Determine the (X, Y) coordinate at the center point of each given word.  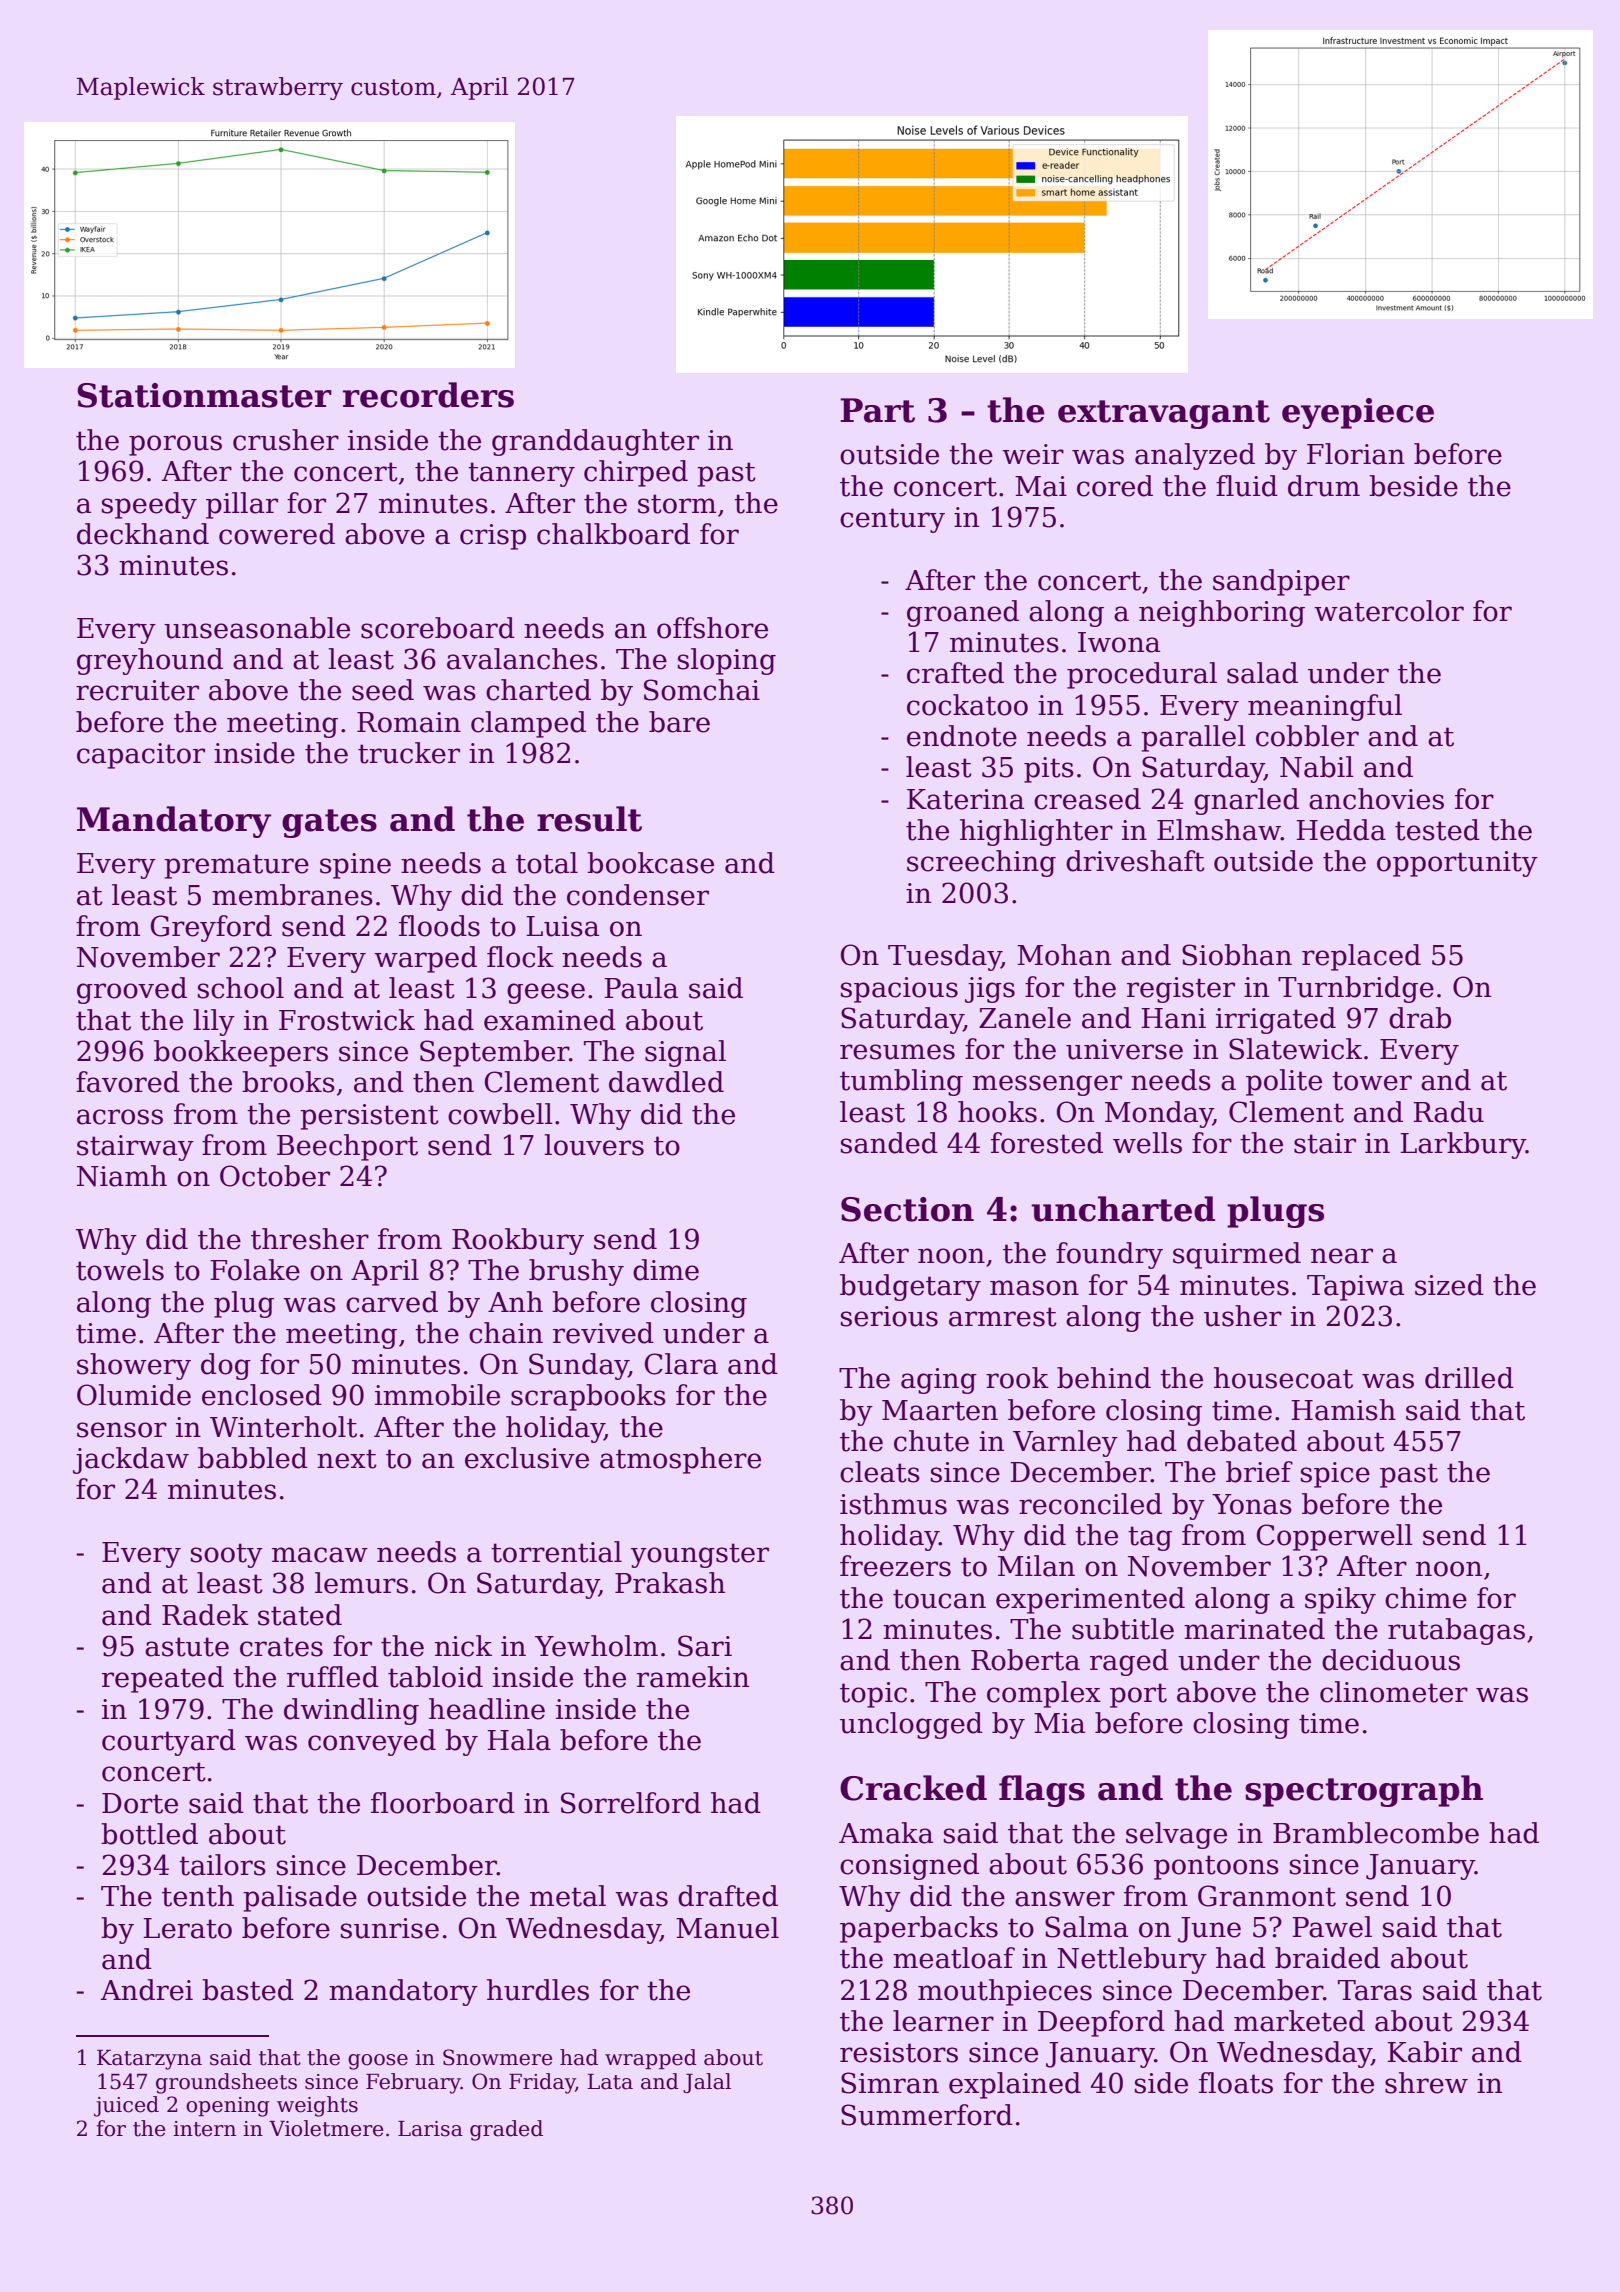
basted (248, 1990)
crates (281, 1647)
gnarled (1246, 801)
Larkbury (1463, 1145)
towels (120, 1270)
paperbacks (919, 1929)
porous (175, 445)
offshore (712, 628)
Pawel (1332, 1927)
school (241, 988)
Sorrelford (631, 1803)
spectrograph (1364, 1791)
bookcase (650, 863)
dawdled (666, 1082)
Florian (1356, 454)
